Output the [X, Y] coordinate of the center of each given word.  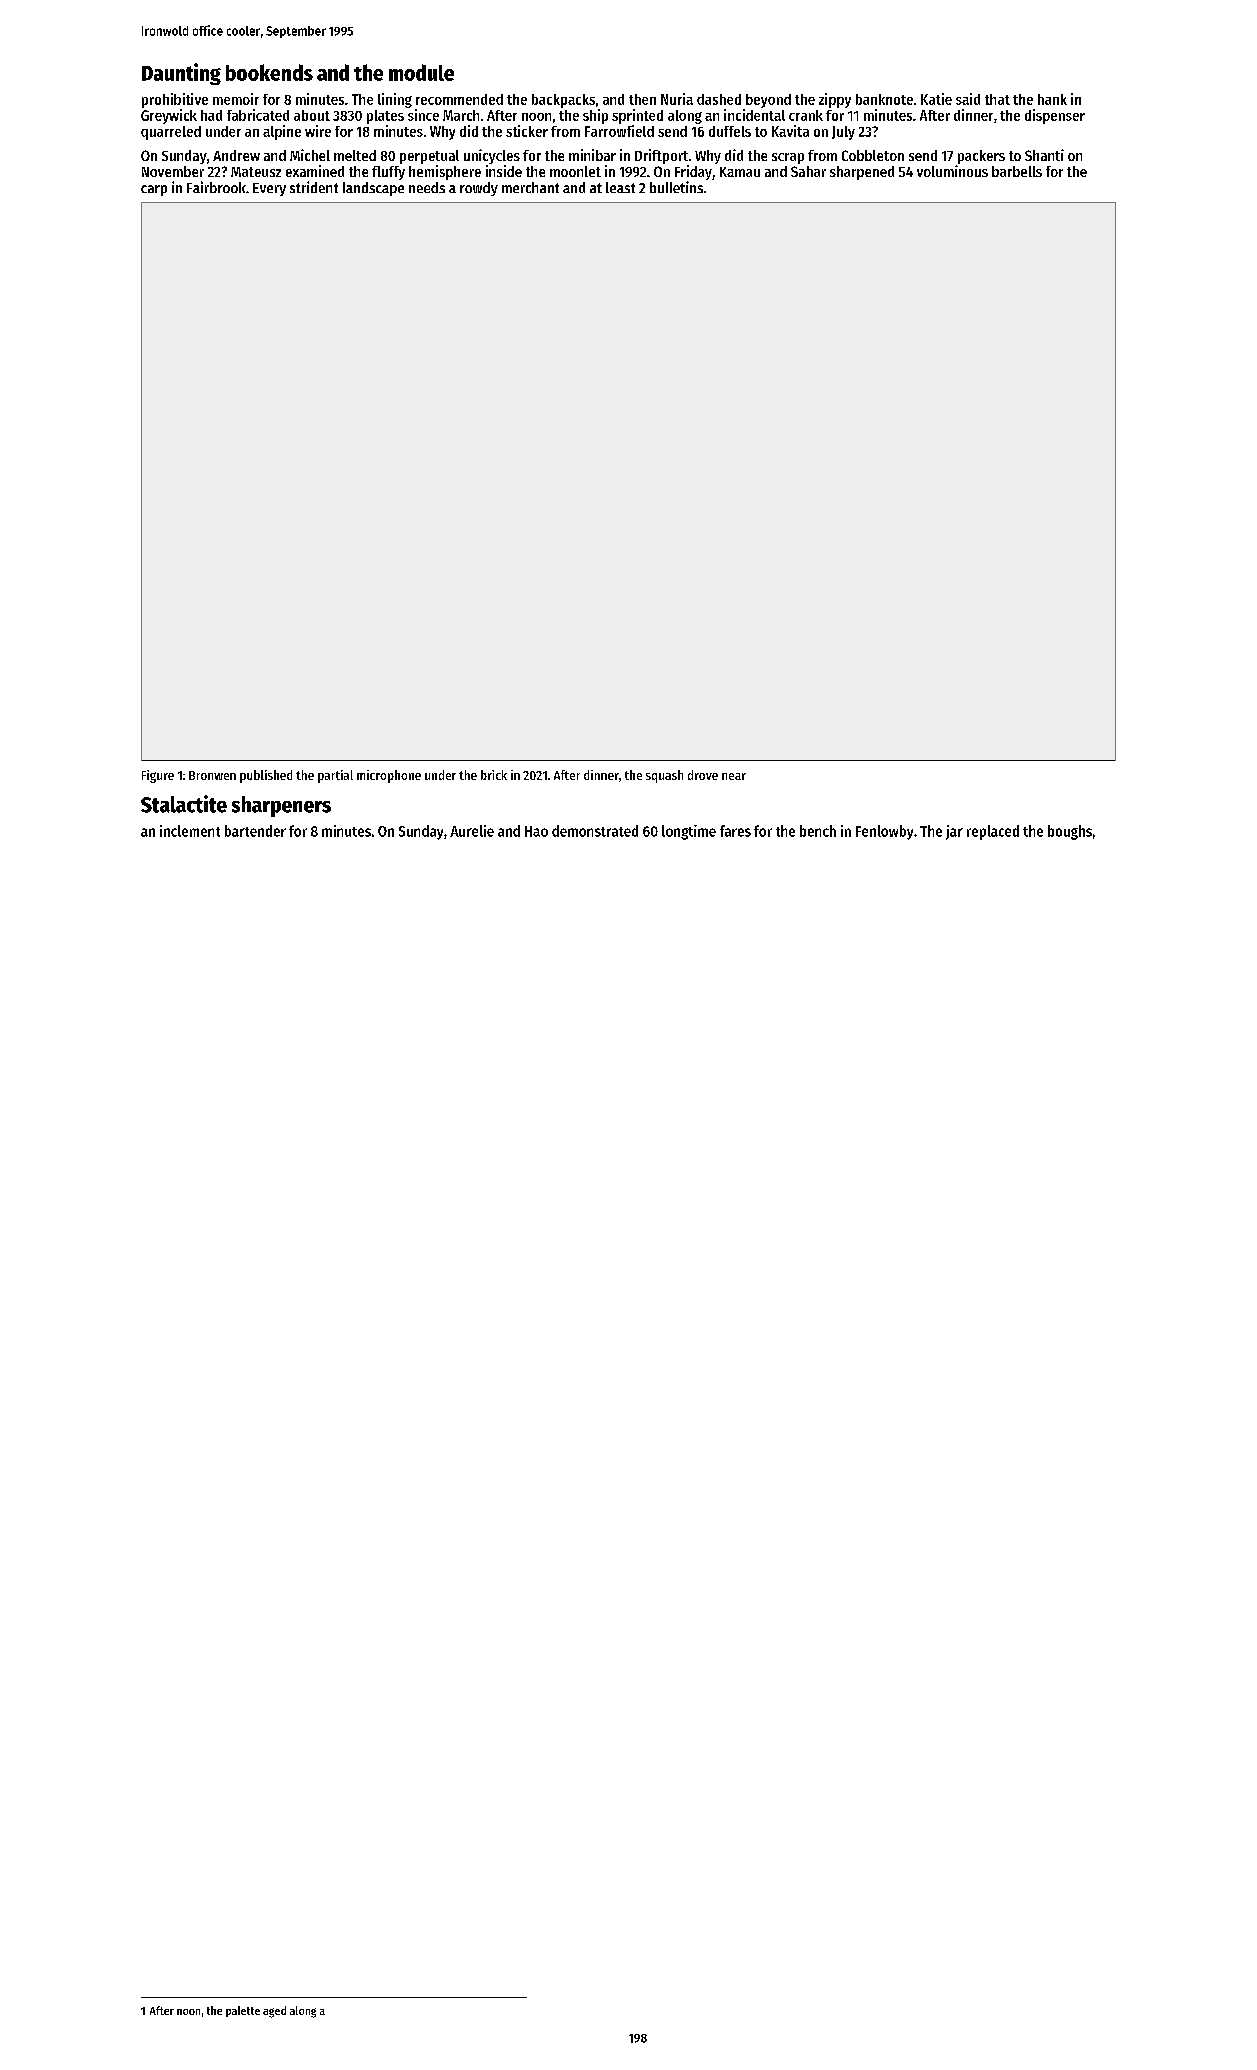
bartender [255, 831]
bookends [269, 72]
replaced [993, 832]
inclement [190, 831]
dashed [719, 99]
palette [243, 2011]
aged [274, 2012]
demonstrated [595, 831]
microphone [389, 776]
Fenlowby [884, 832]
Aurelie [472, 831]
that [997, 99]
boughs [1070, 832]
